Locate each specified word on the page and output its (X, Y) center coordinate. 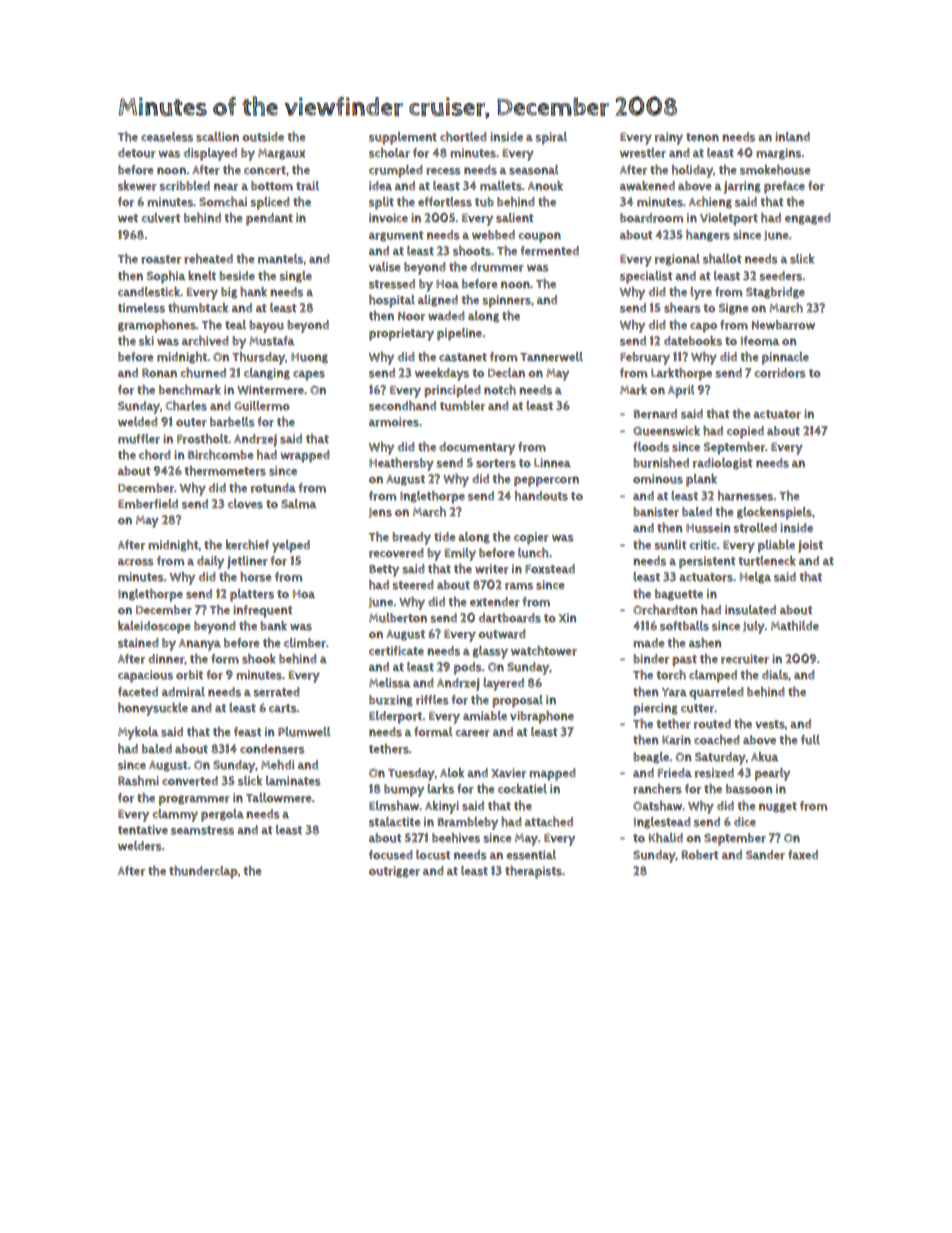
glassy (490, 652)
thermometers (225, 471)
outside (263, 137)
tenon (702, 137)
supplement (403, 138)
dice (745, 821)
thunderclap (203, 872)
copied (745, 432)
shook (259, 659)
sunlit (670, 545)
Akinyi (442, 807)
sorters (496, 463)
